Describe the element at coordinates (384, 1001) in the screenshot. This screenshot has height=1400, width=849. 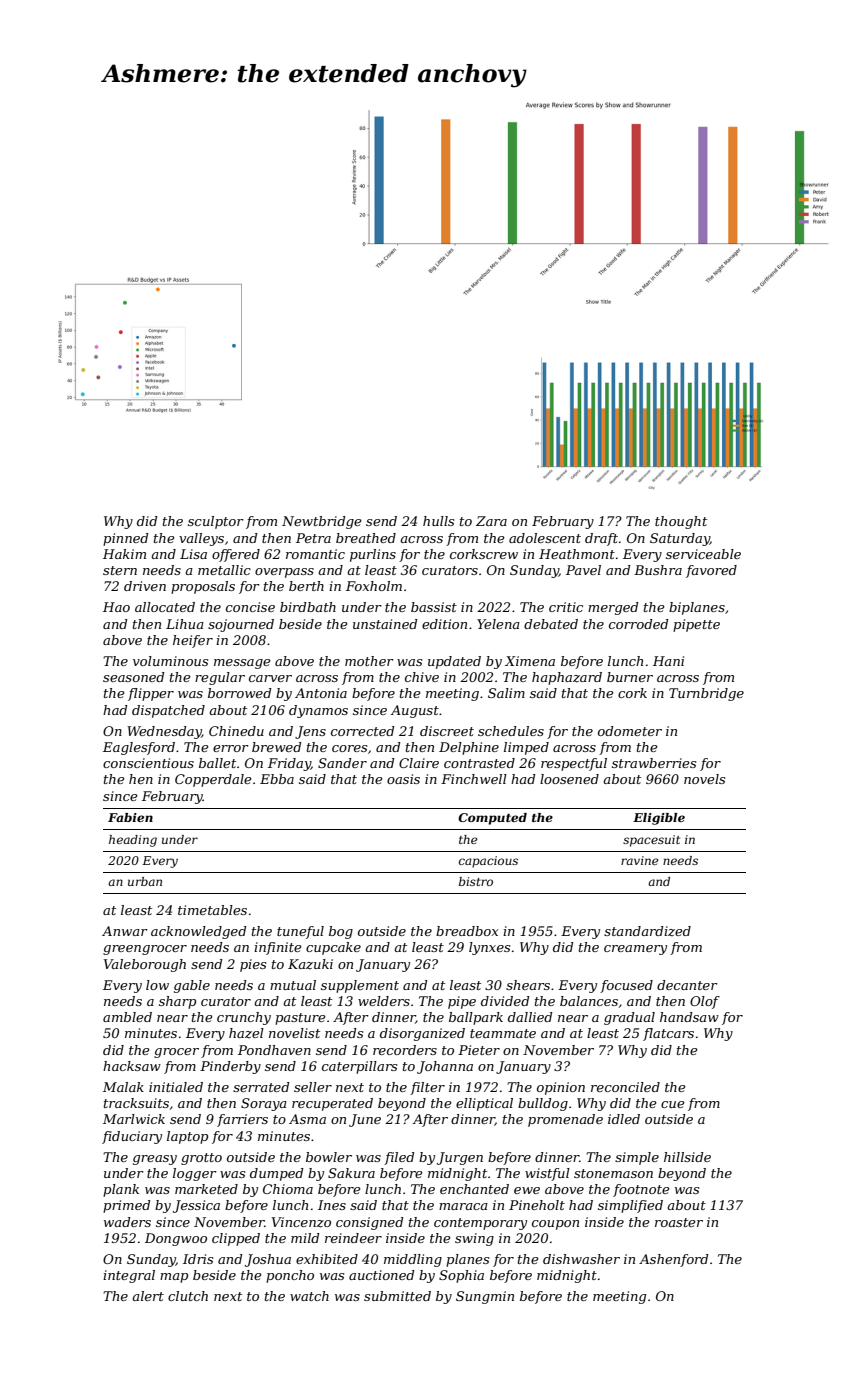
I see `welders` at that location.
